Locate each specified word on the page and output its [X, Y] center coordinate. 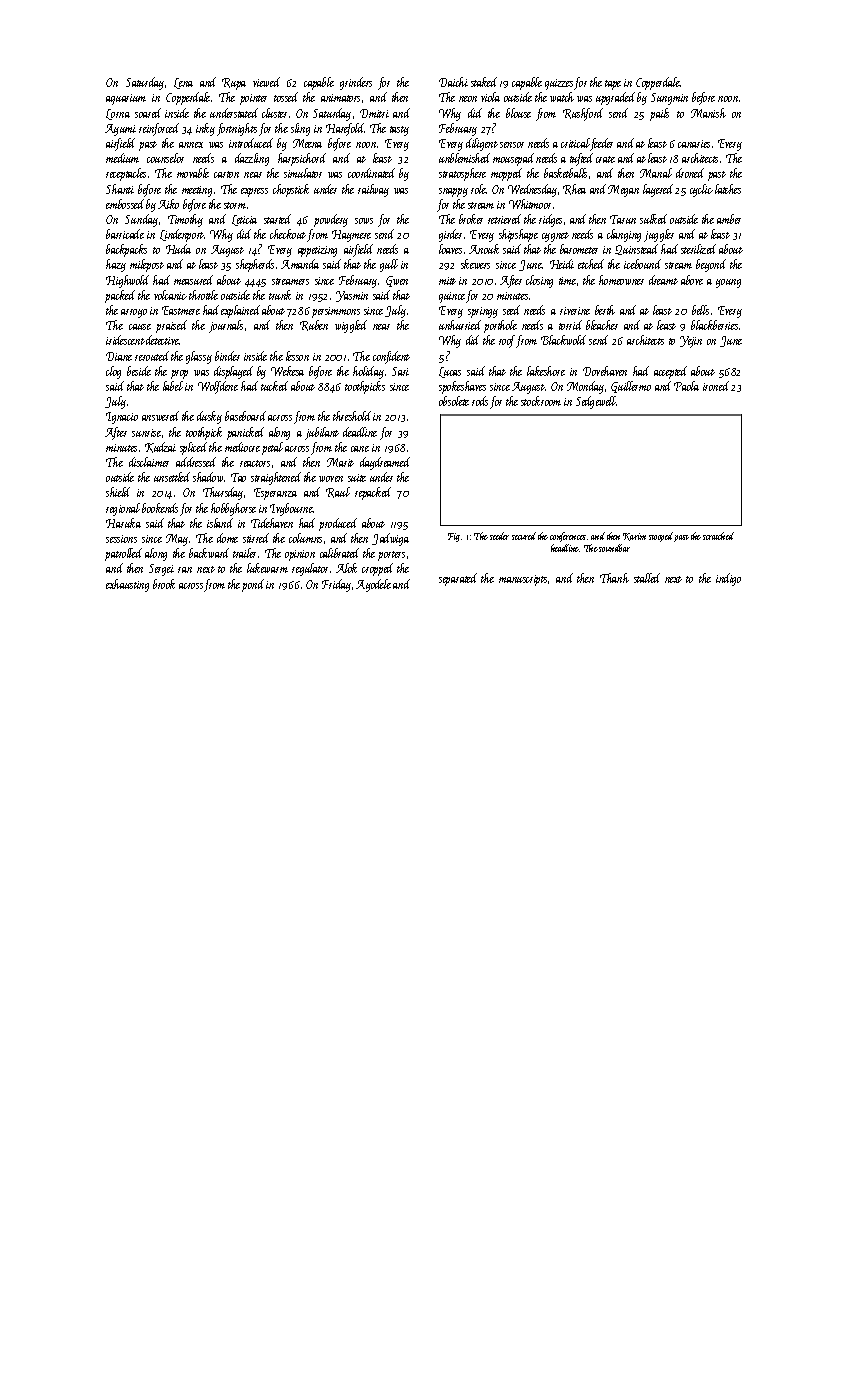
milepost [147, 265]
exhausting [127, 585]
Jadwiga [390, 539]
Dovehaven [605, 371]
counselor [165, 158]
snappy [453, 192]
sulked [653, 219]
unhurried [460, 325]
